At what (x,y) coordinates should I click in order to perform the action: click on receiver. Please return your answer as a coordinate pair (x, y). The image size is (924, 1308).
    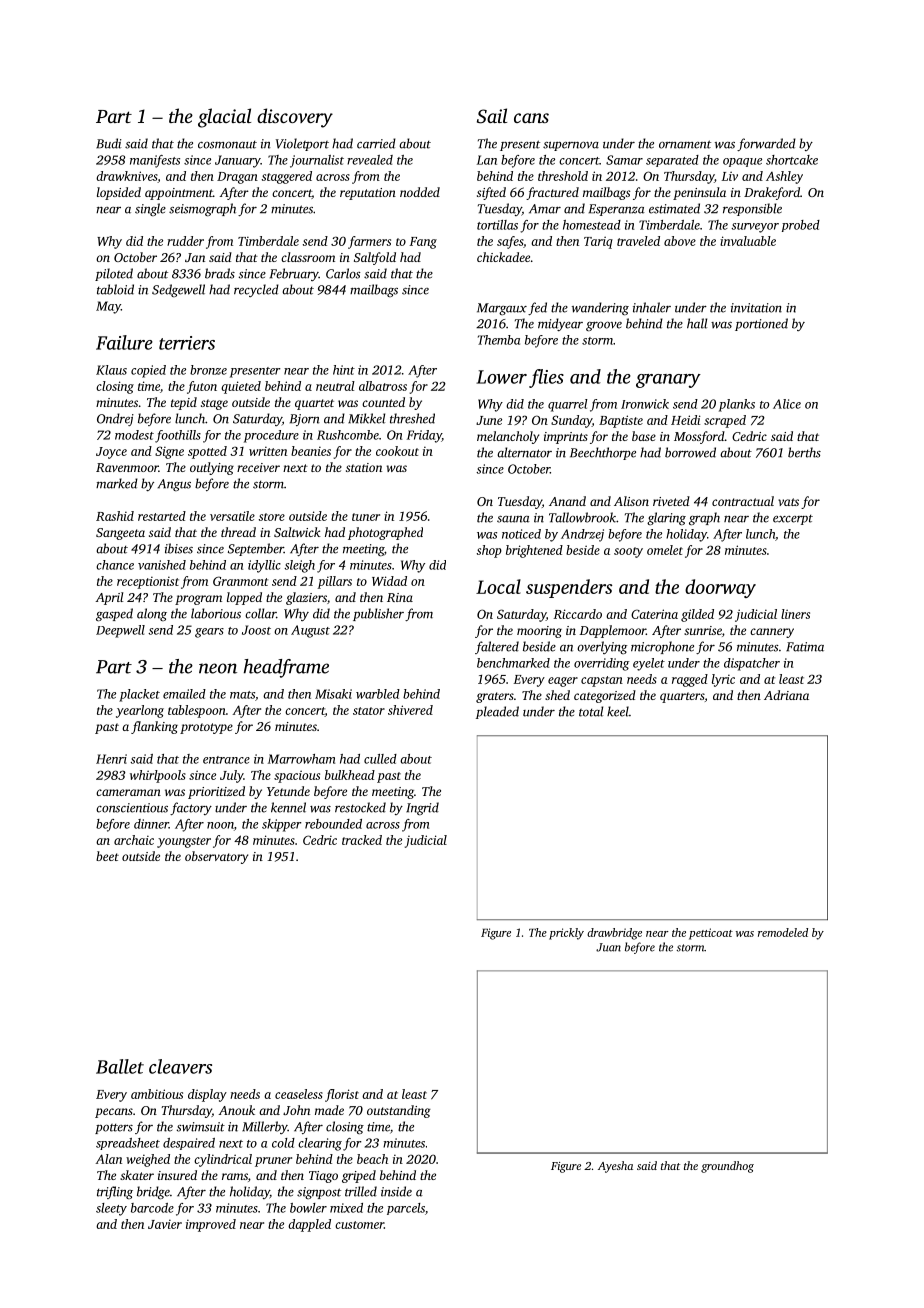
    Looking at the image, I should click on (258, 467).
